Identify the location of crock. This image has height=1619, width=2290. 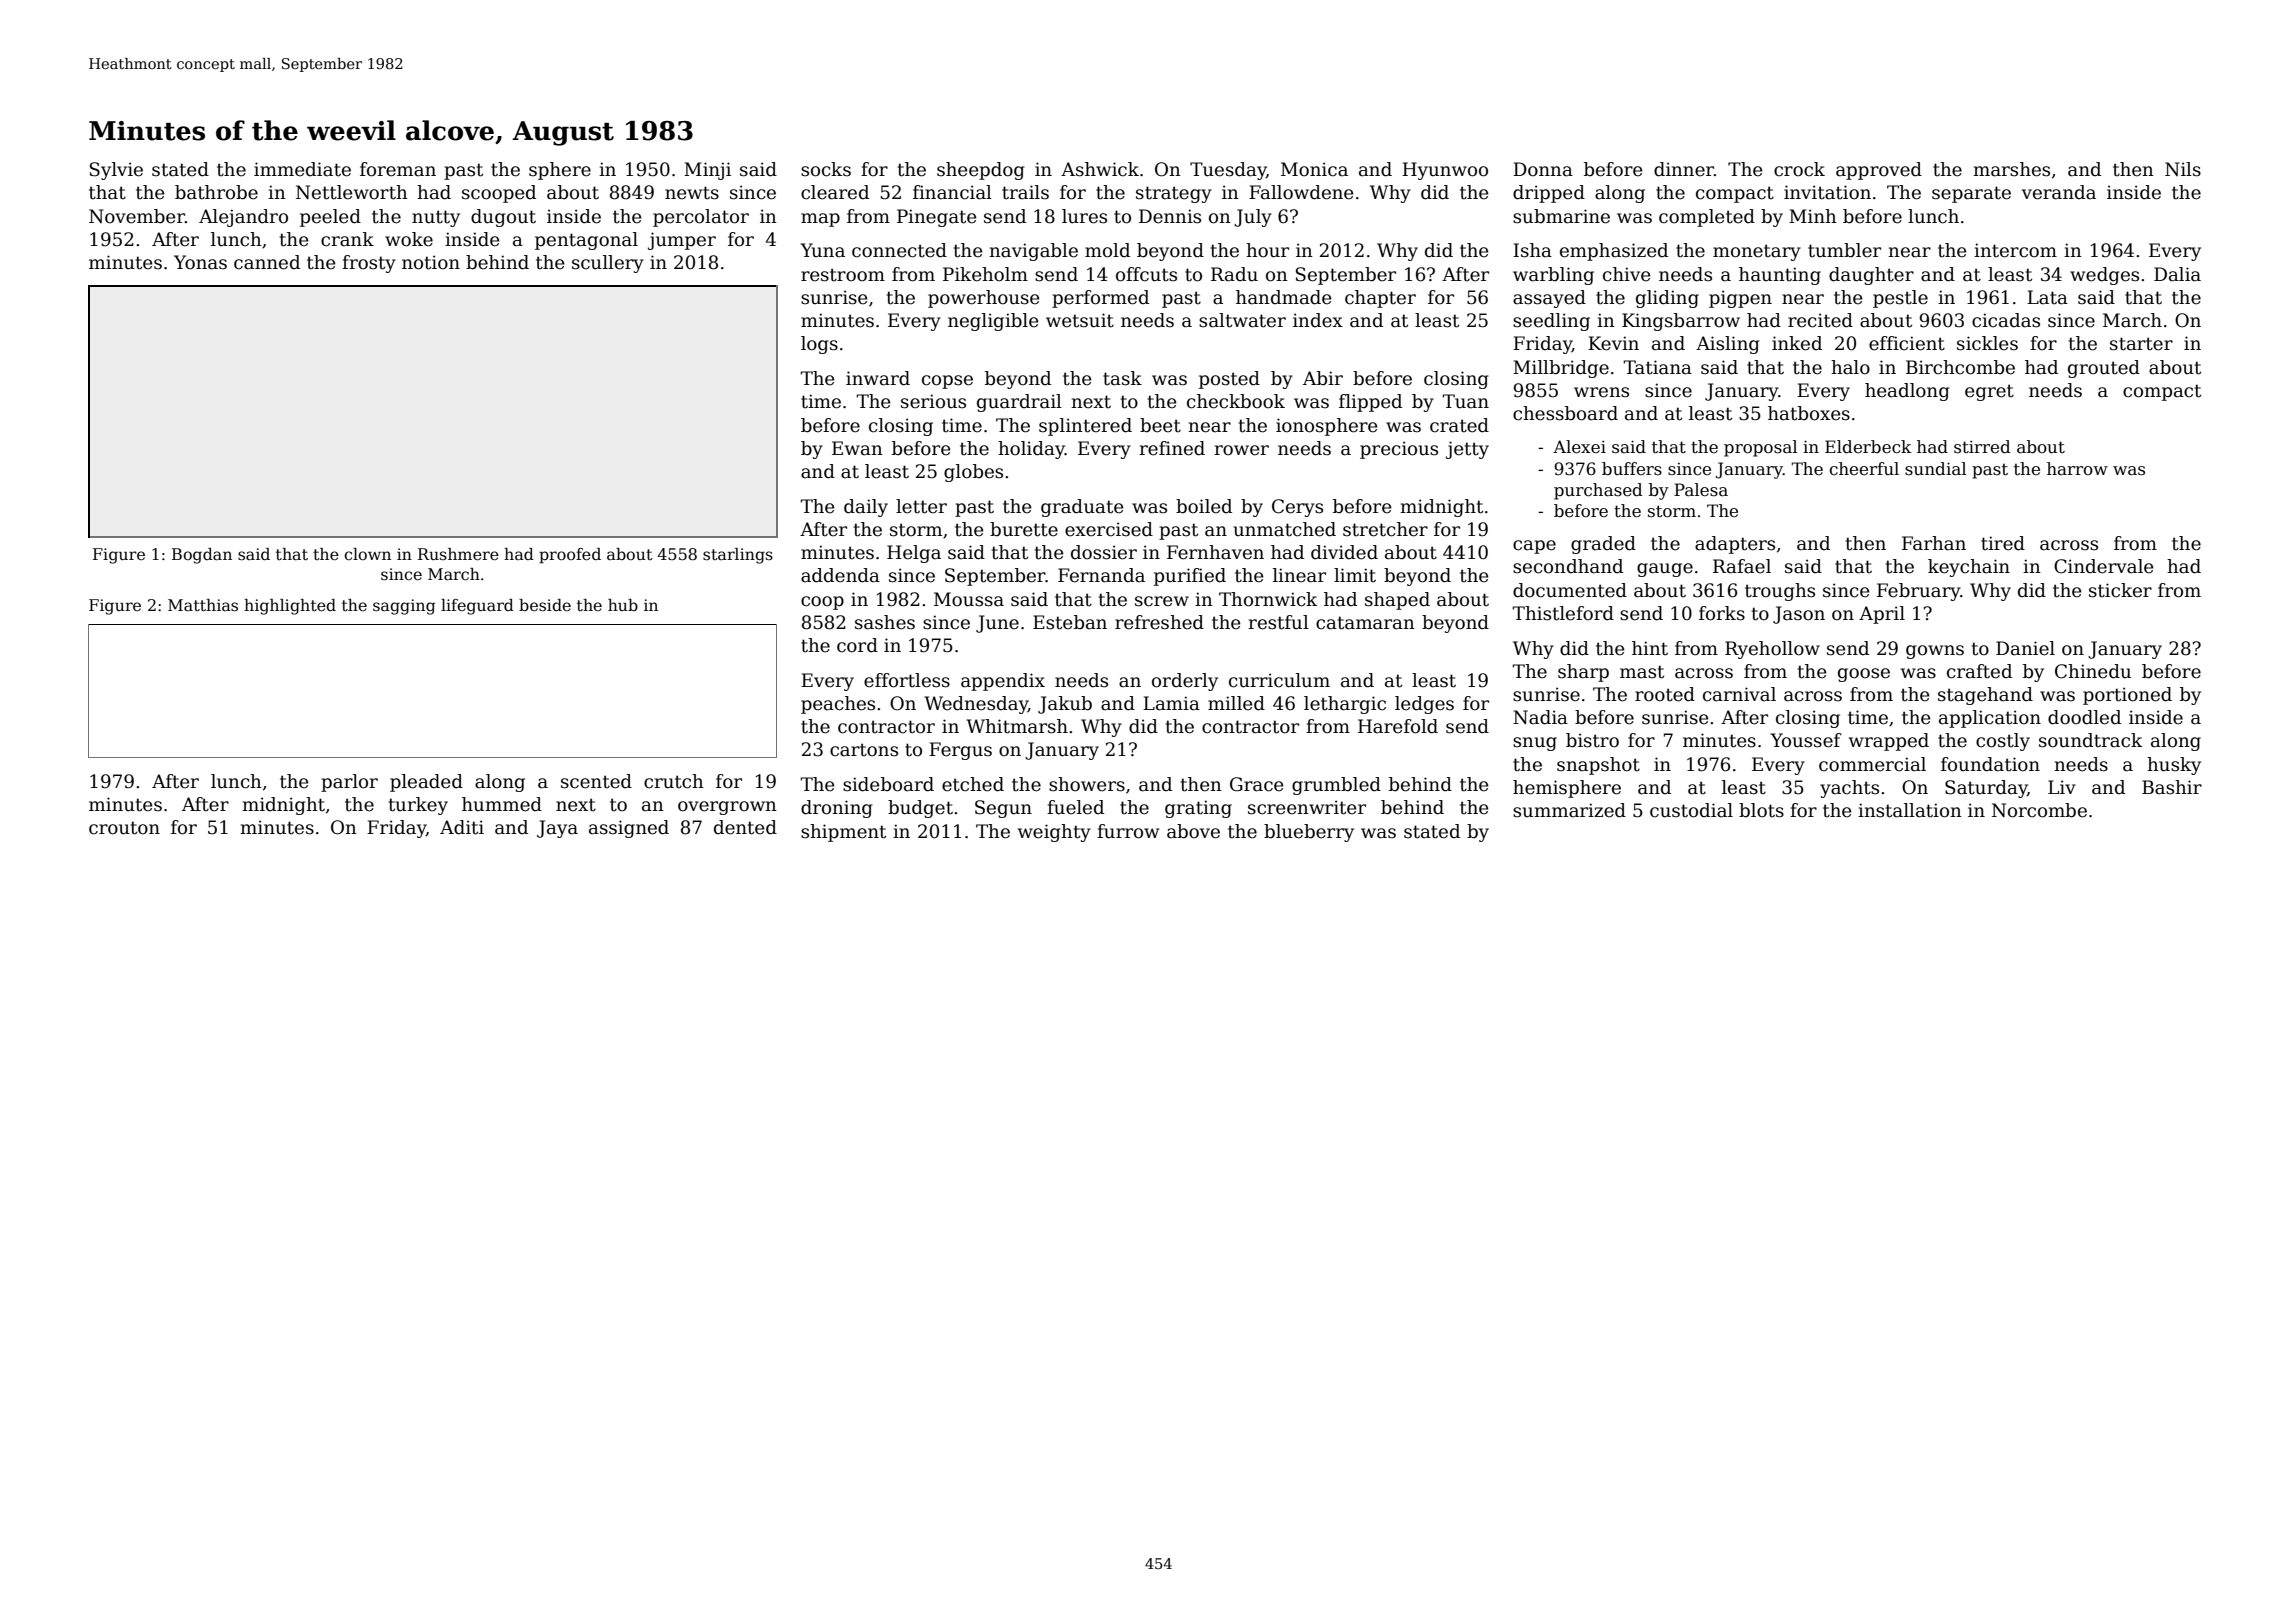
(1799, 169).
